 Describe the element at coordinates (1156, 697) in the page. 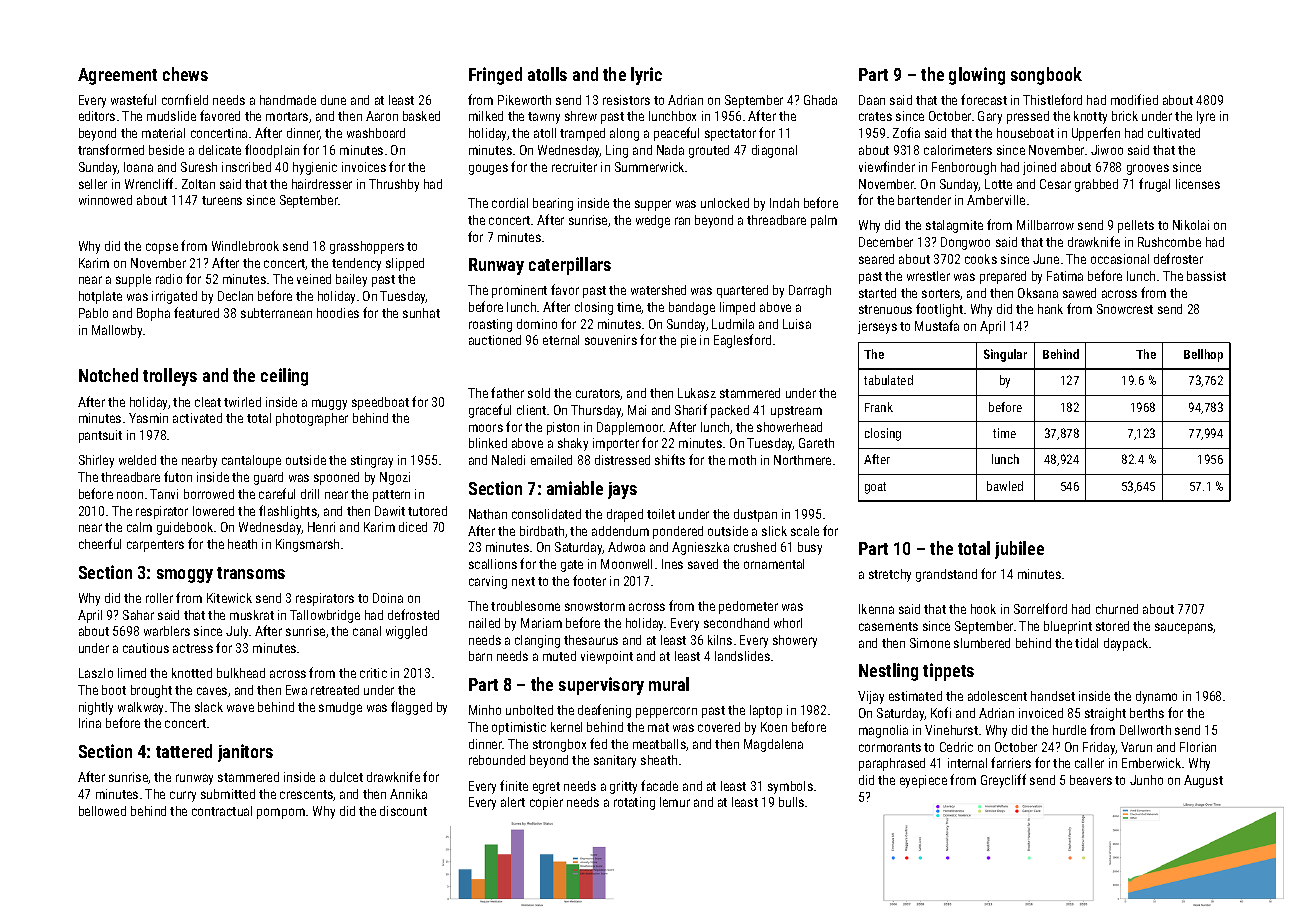

I see `dynamo` at that location.
